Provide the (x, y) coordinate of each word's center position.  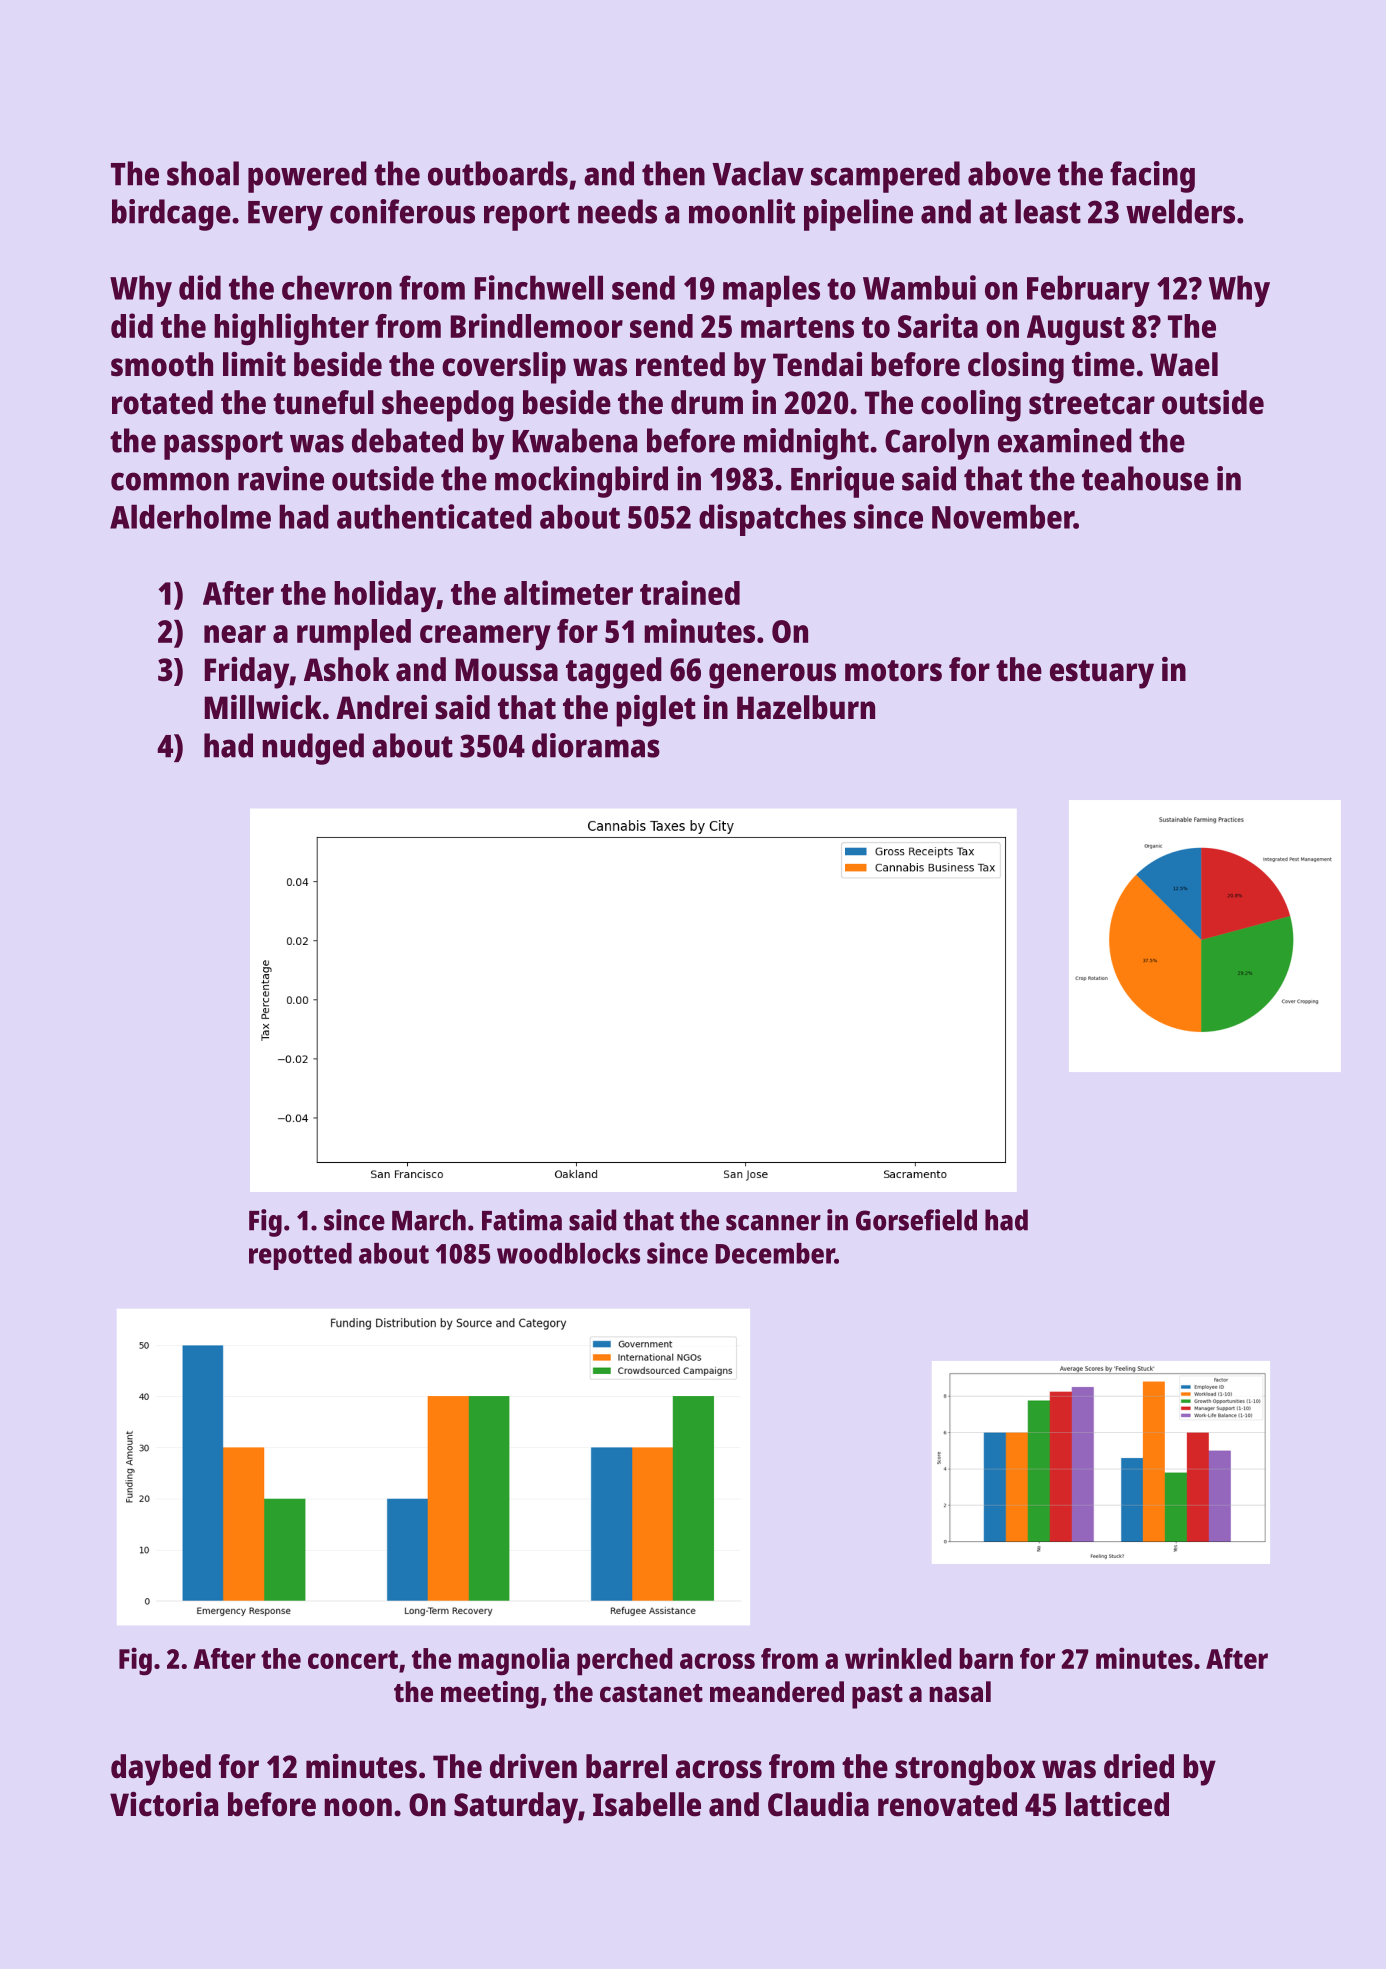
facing (1152, 177)
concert (353, 1659)
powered (307, 177)
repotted (300, 1256)
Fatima (522, 1220)
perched (624, 1662)
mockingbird (581, 482)
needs (617, 211)
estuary (1102, 674)
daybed (161, 1770)
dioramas (596, 745)
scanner (773, 1223)
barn (986, 1658)
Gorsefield (916, 1220)
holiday (385, 596)
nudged (313, 749)
